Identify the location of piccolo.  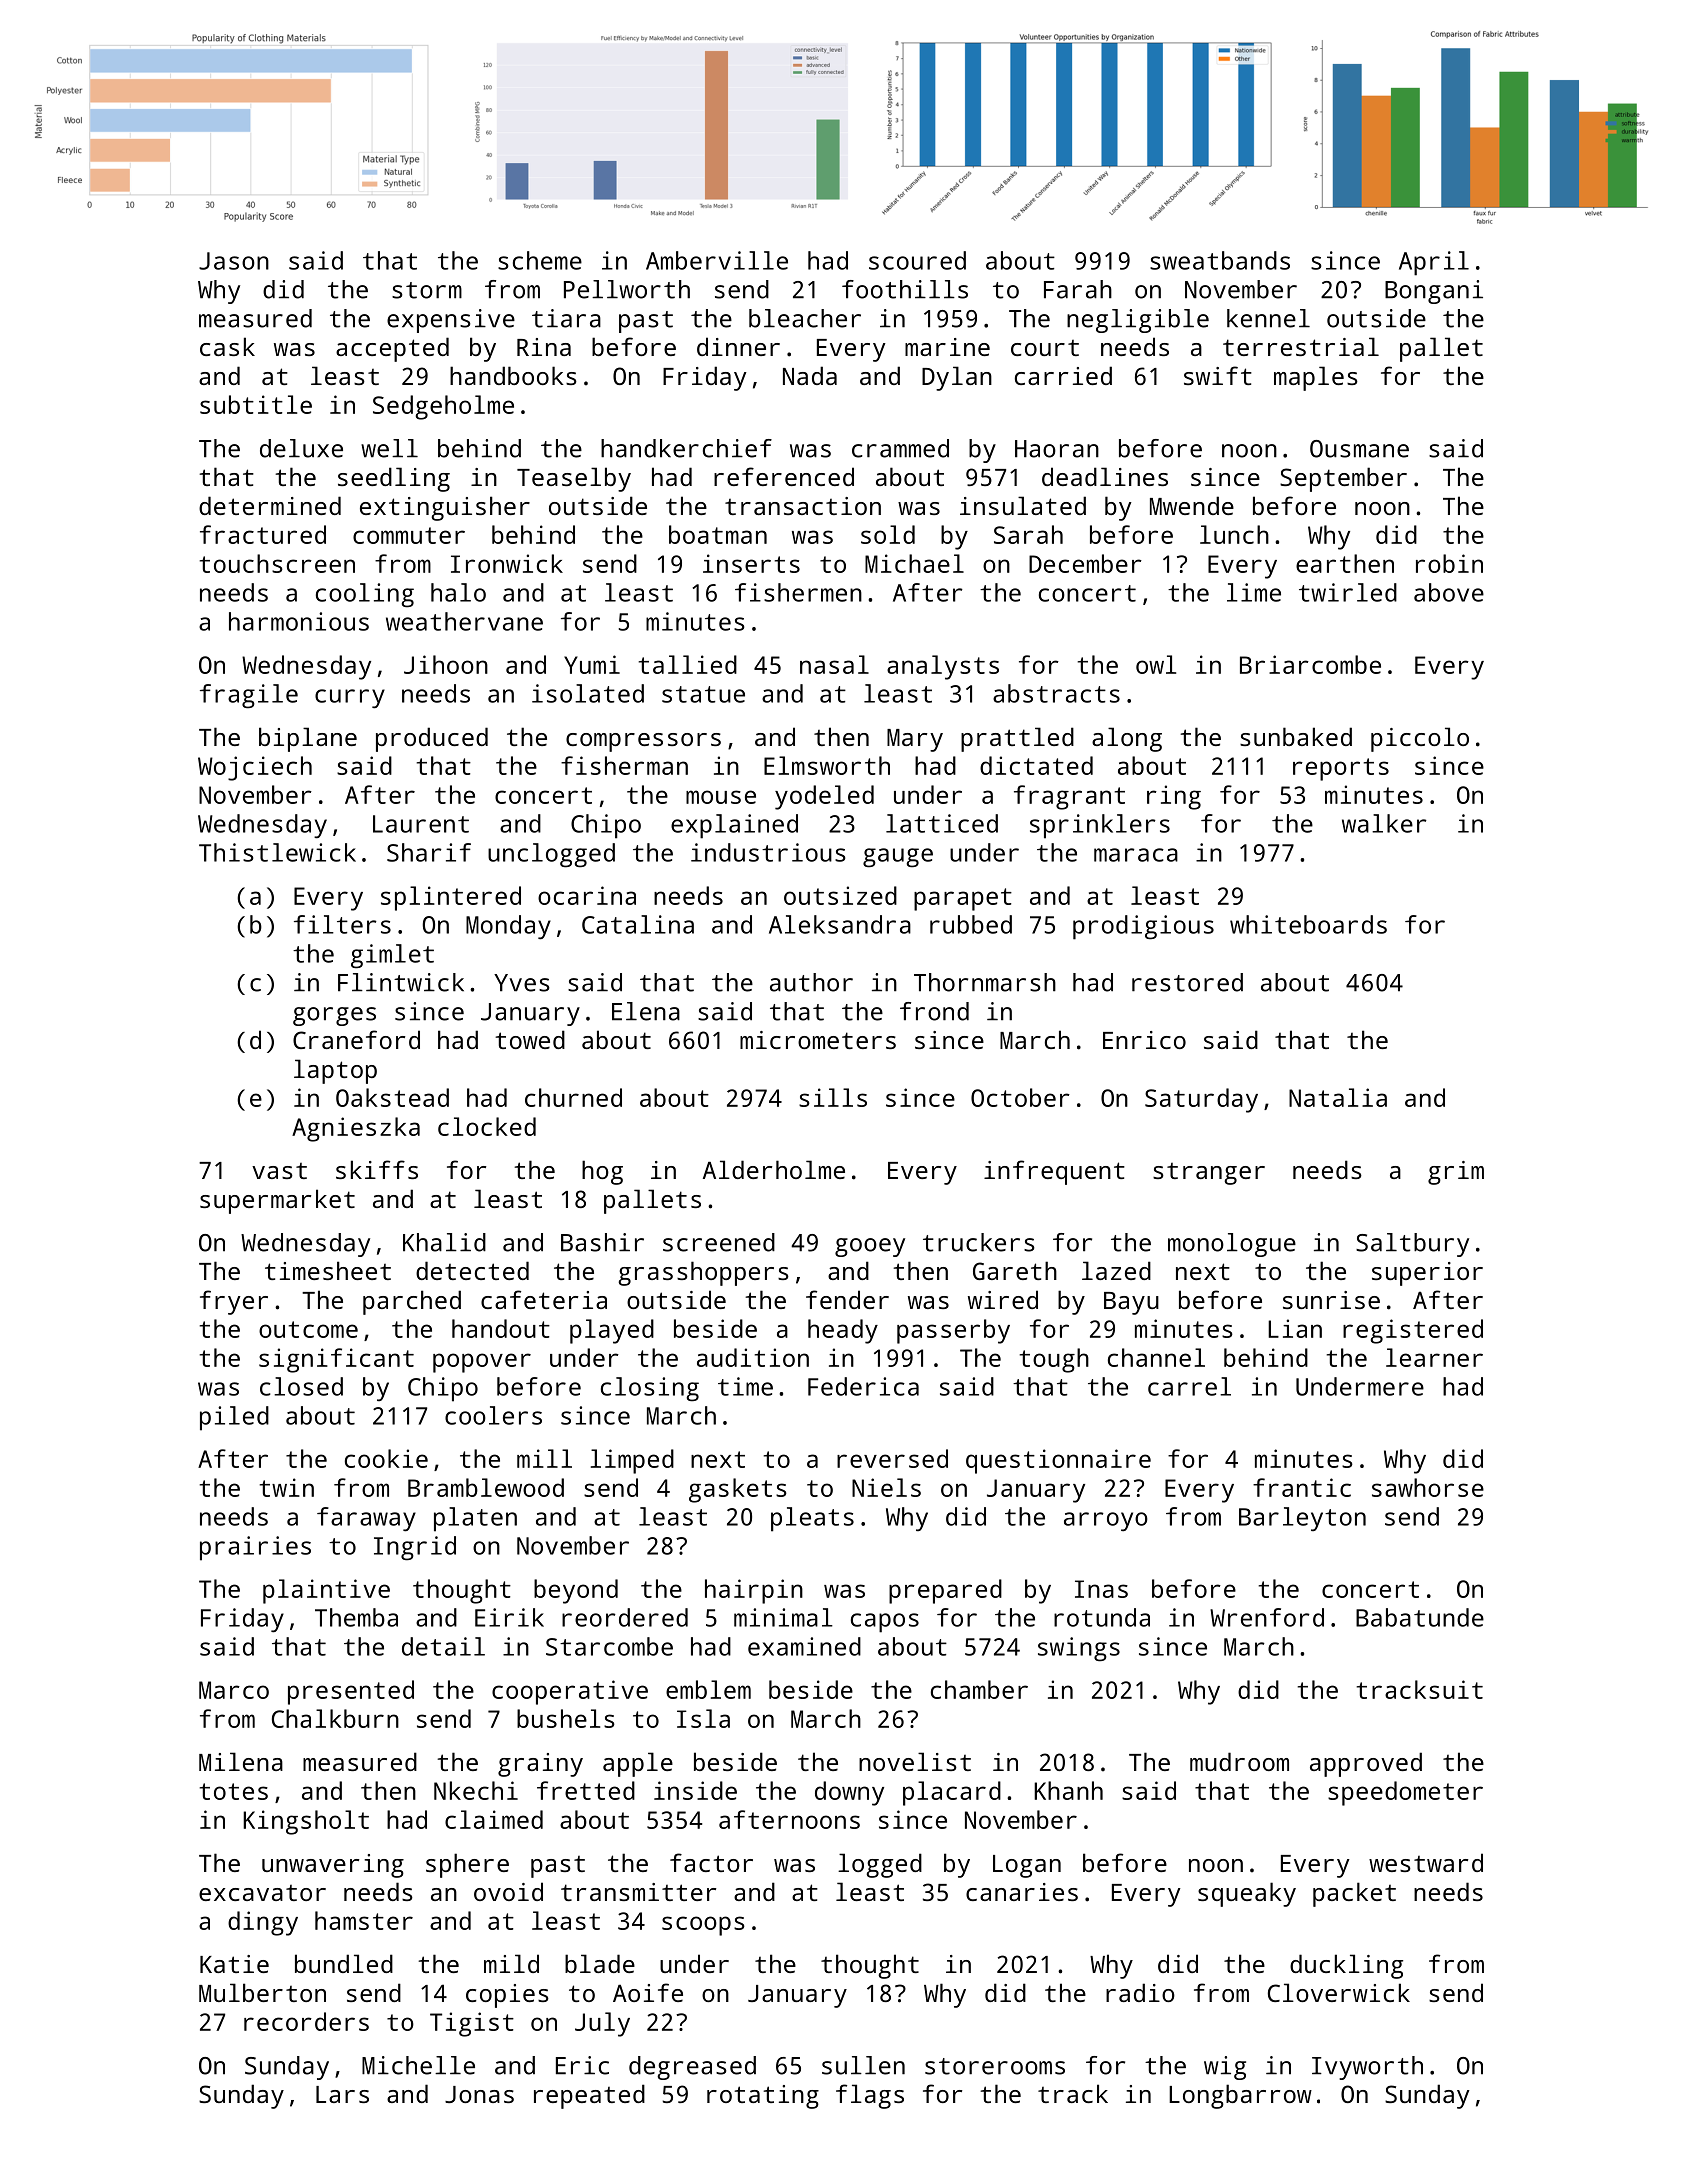
(1420, 739).
